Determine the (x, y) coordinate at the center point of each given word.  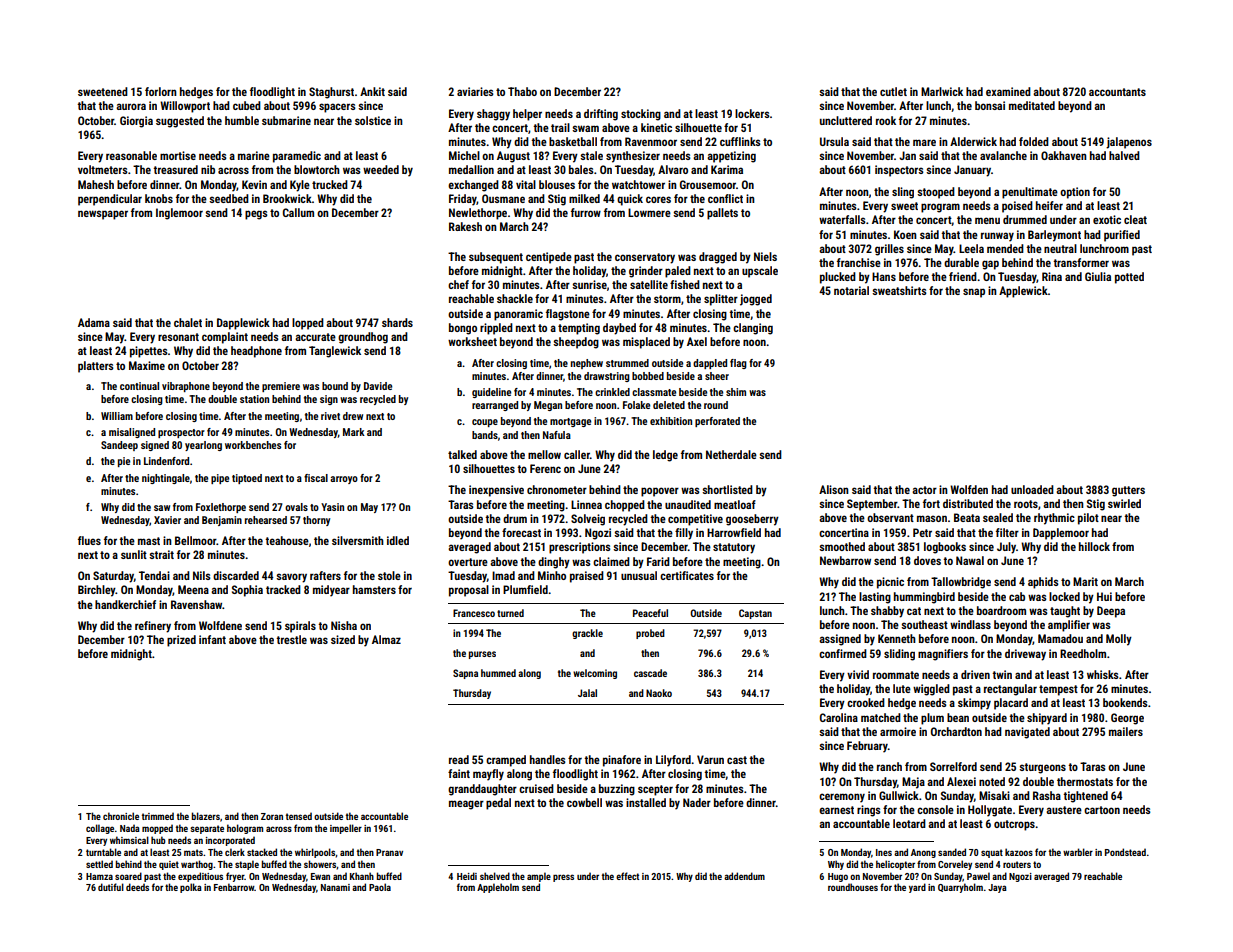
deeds (137, 887)
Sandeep (119, 446)
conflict (725, 198)
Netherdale (731, 454)
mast (149, 541)
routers (1017, 864)
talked (462, 454)
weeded (381, 169)
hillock (1094, 546)
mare (924, 142)
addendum (744, 876)
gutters (1128, 491)
